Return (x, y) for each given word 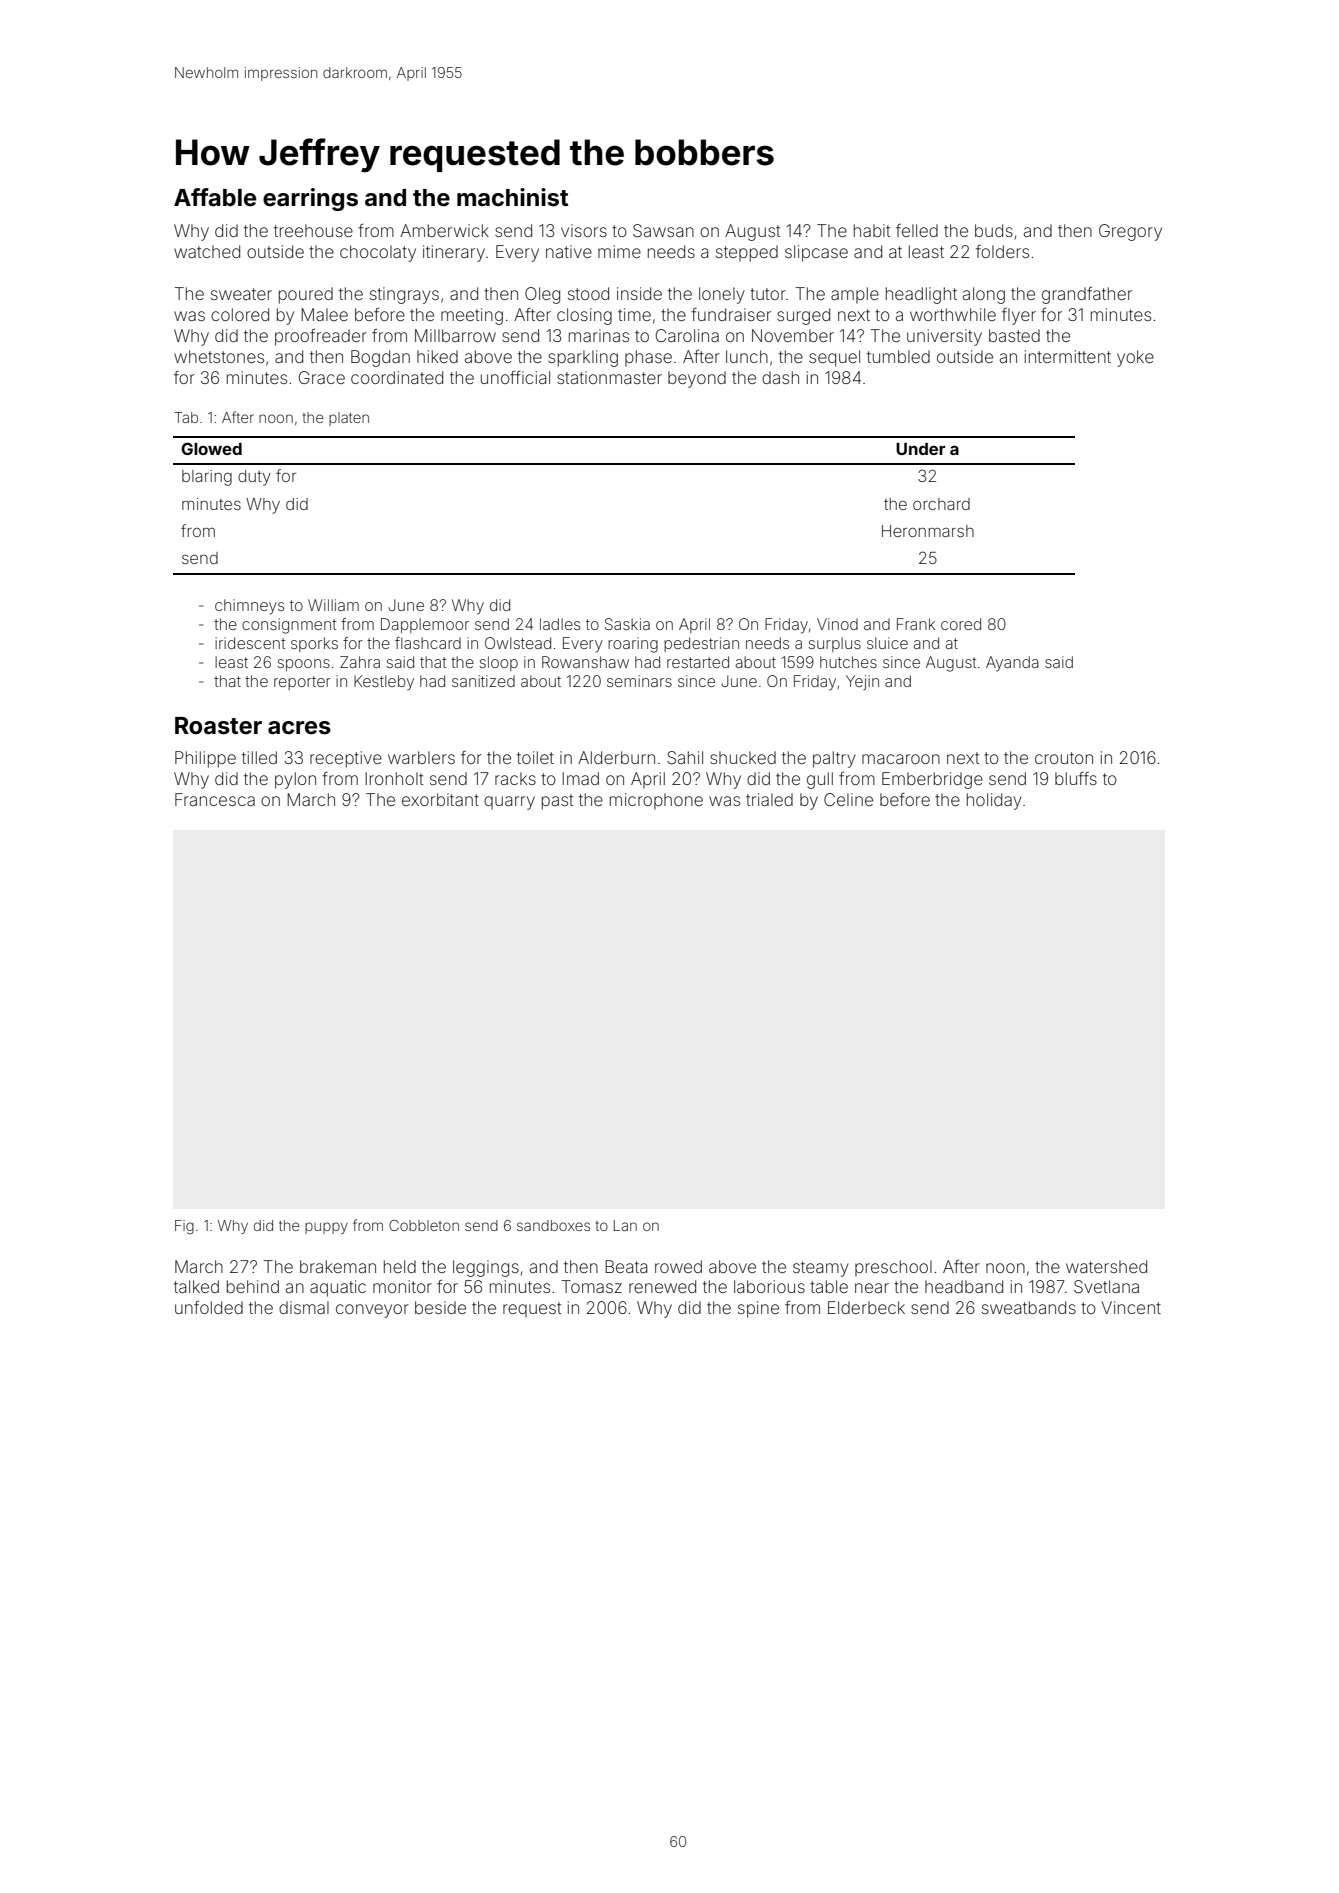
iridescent (250, 643)
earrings (310, 199)
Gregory (1130, 232)
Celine (848, 799)
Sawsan (663, 230)
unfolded (209, 1307)
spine (758, 1309)
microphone (656, 801)
